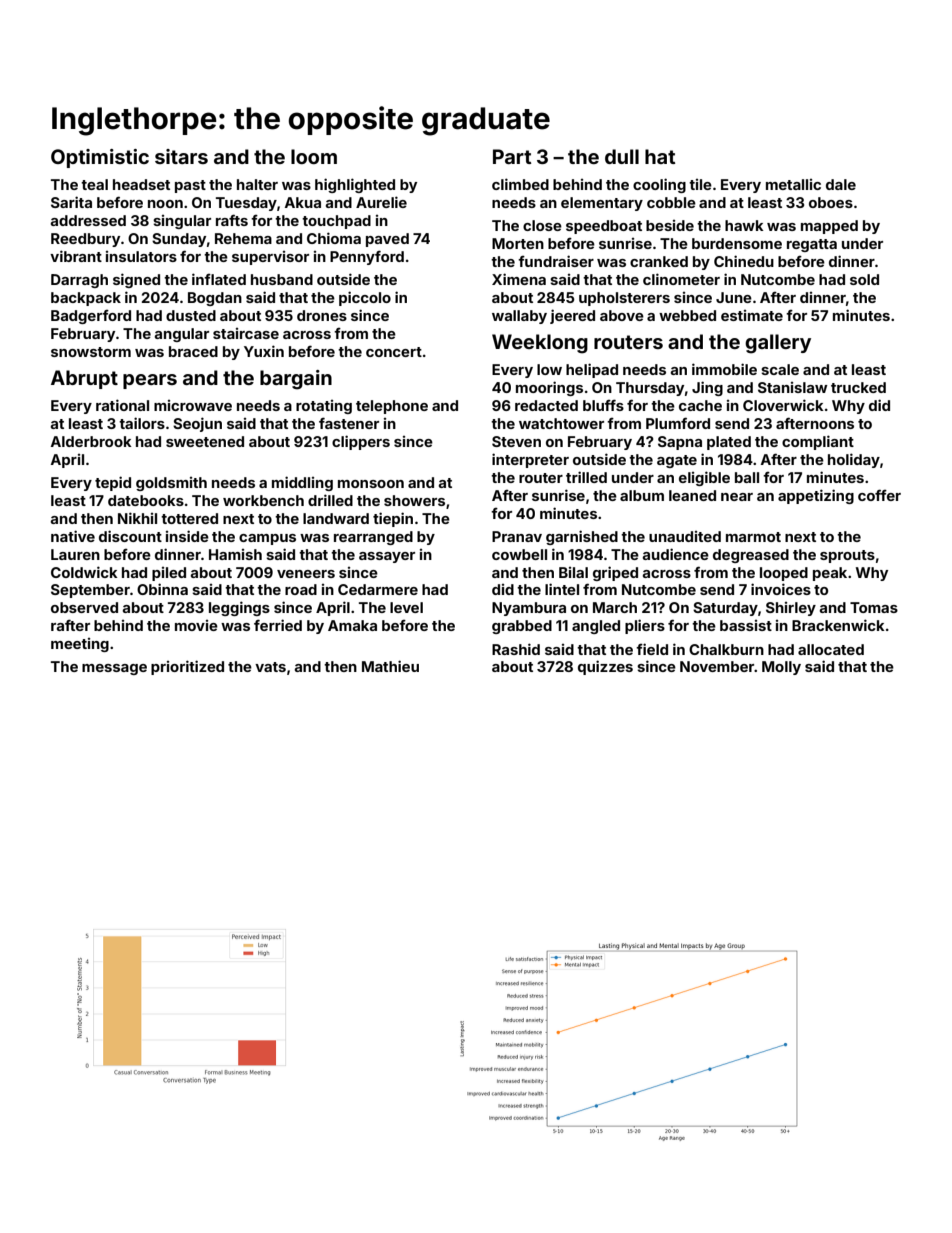 This screenshot has height=1233, width=952. Describe the element at coordinates (573, 572) in the screenshot. I see `Bilal` at that location.
